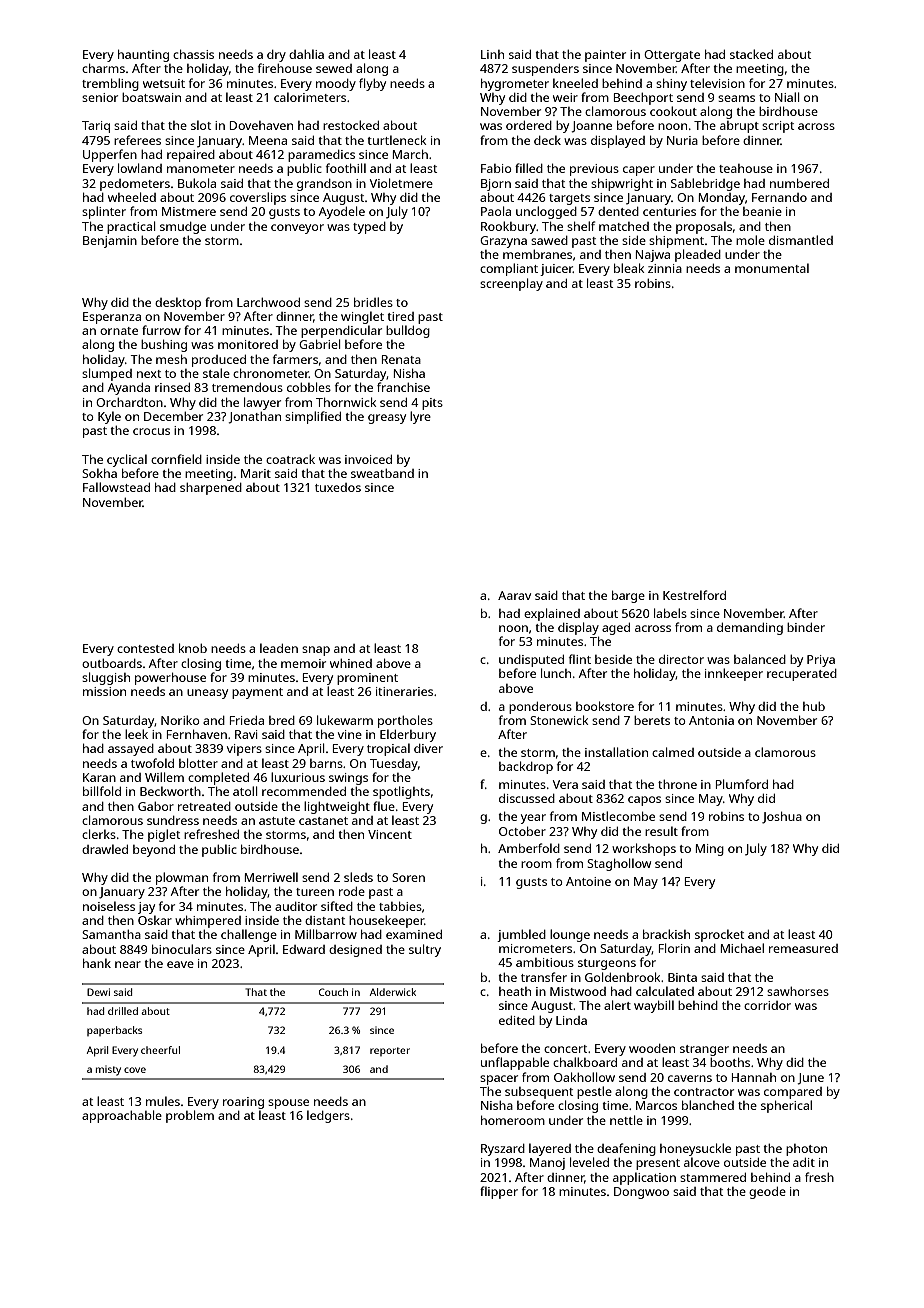 Image resolution: width=924 pixels, height=1308 pixels. What do you see at coordinates (122, 1116) in the page?
I see `approachable` at bounding box center [122, 1116].
